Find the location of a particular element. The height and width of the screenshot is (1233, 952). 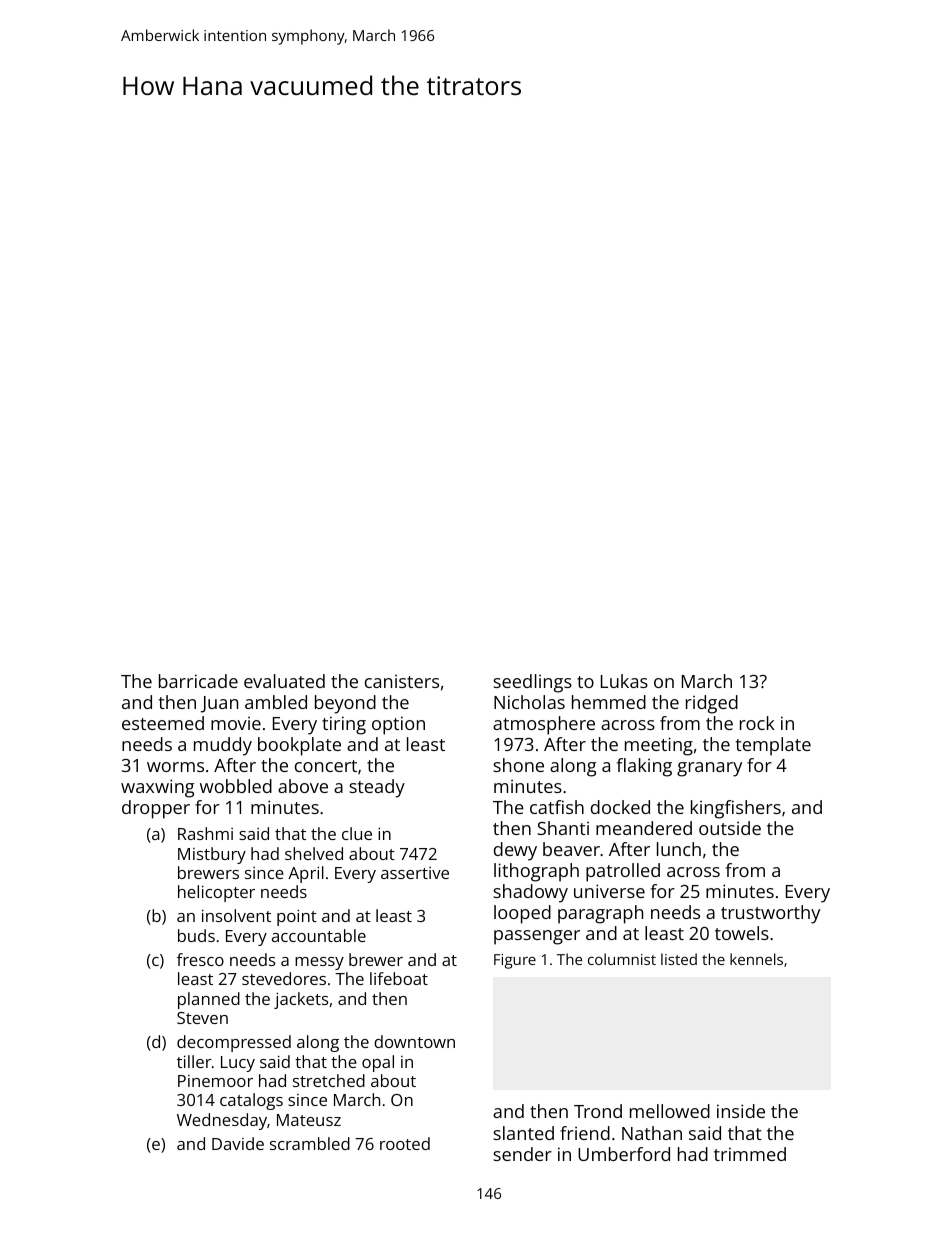

Pinemoor is located at coordinates (215, 1081).
